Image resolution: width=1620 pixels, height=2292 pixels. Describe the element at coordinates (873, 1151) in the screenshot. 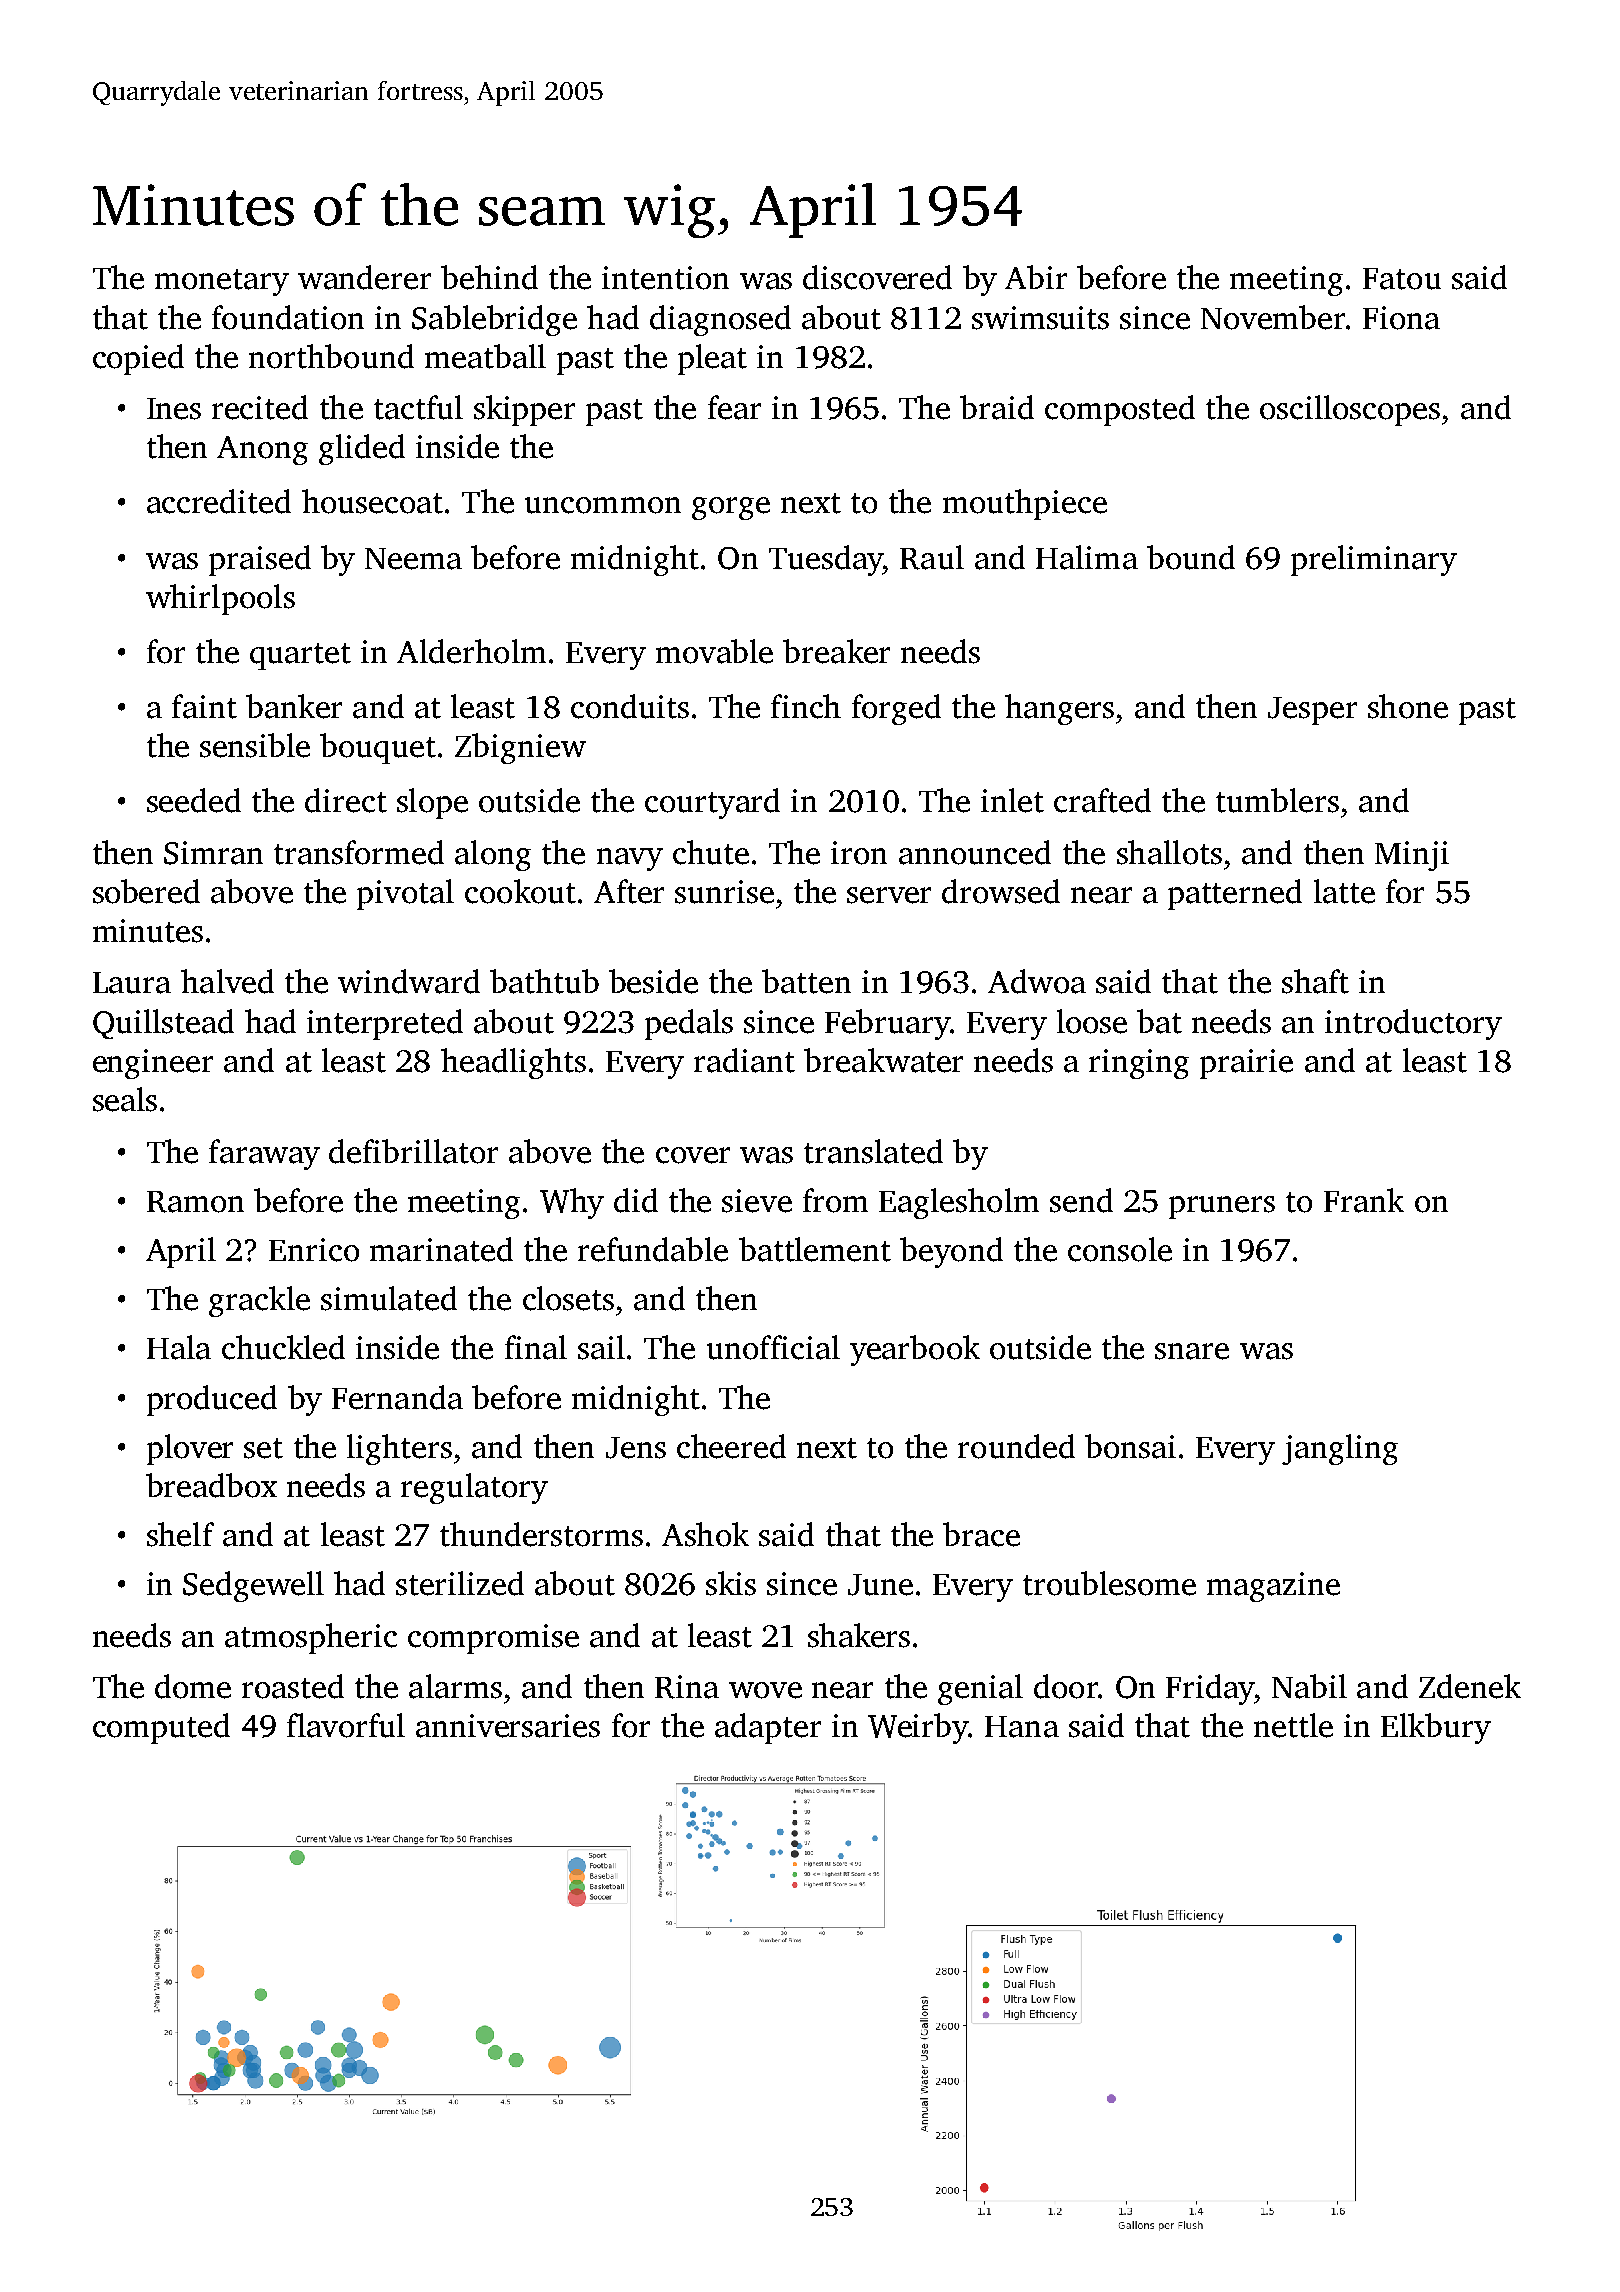

I see `translated` at that location.
